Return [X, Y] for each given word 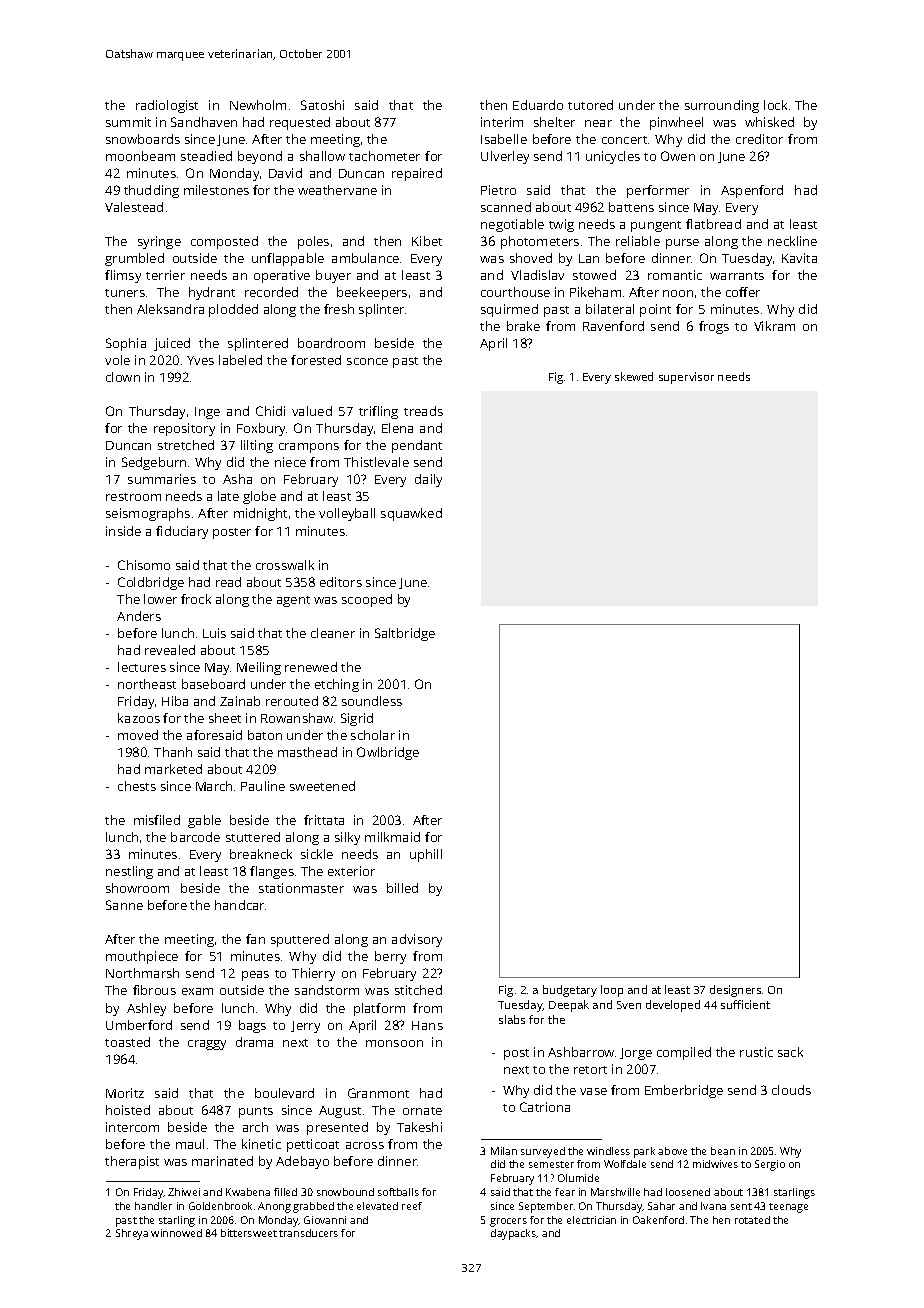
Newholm [258, 105]
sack [790, 1052]
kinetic [261, 1144]
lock [775, 105]
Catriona [545, 1107]
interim [502, 122]
